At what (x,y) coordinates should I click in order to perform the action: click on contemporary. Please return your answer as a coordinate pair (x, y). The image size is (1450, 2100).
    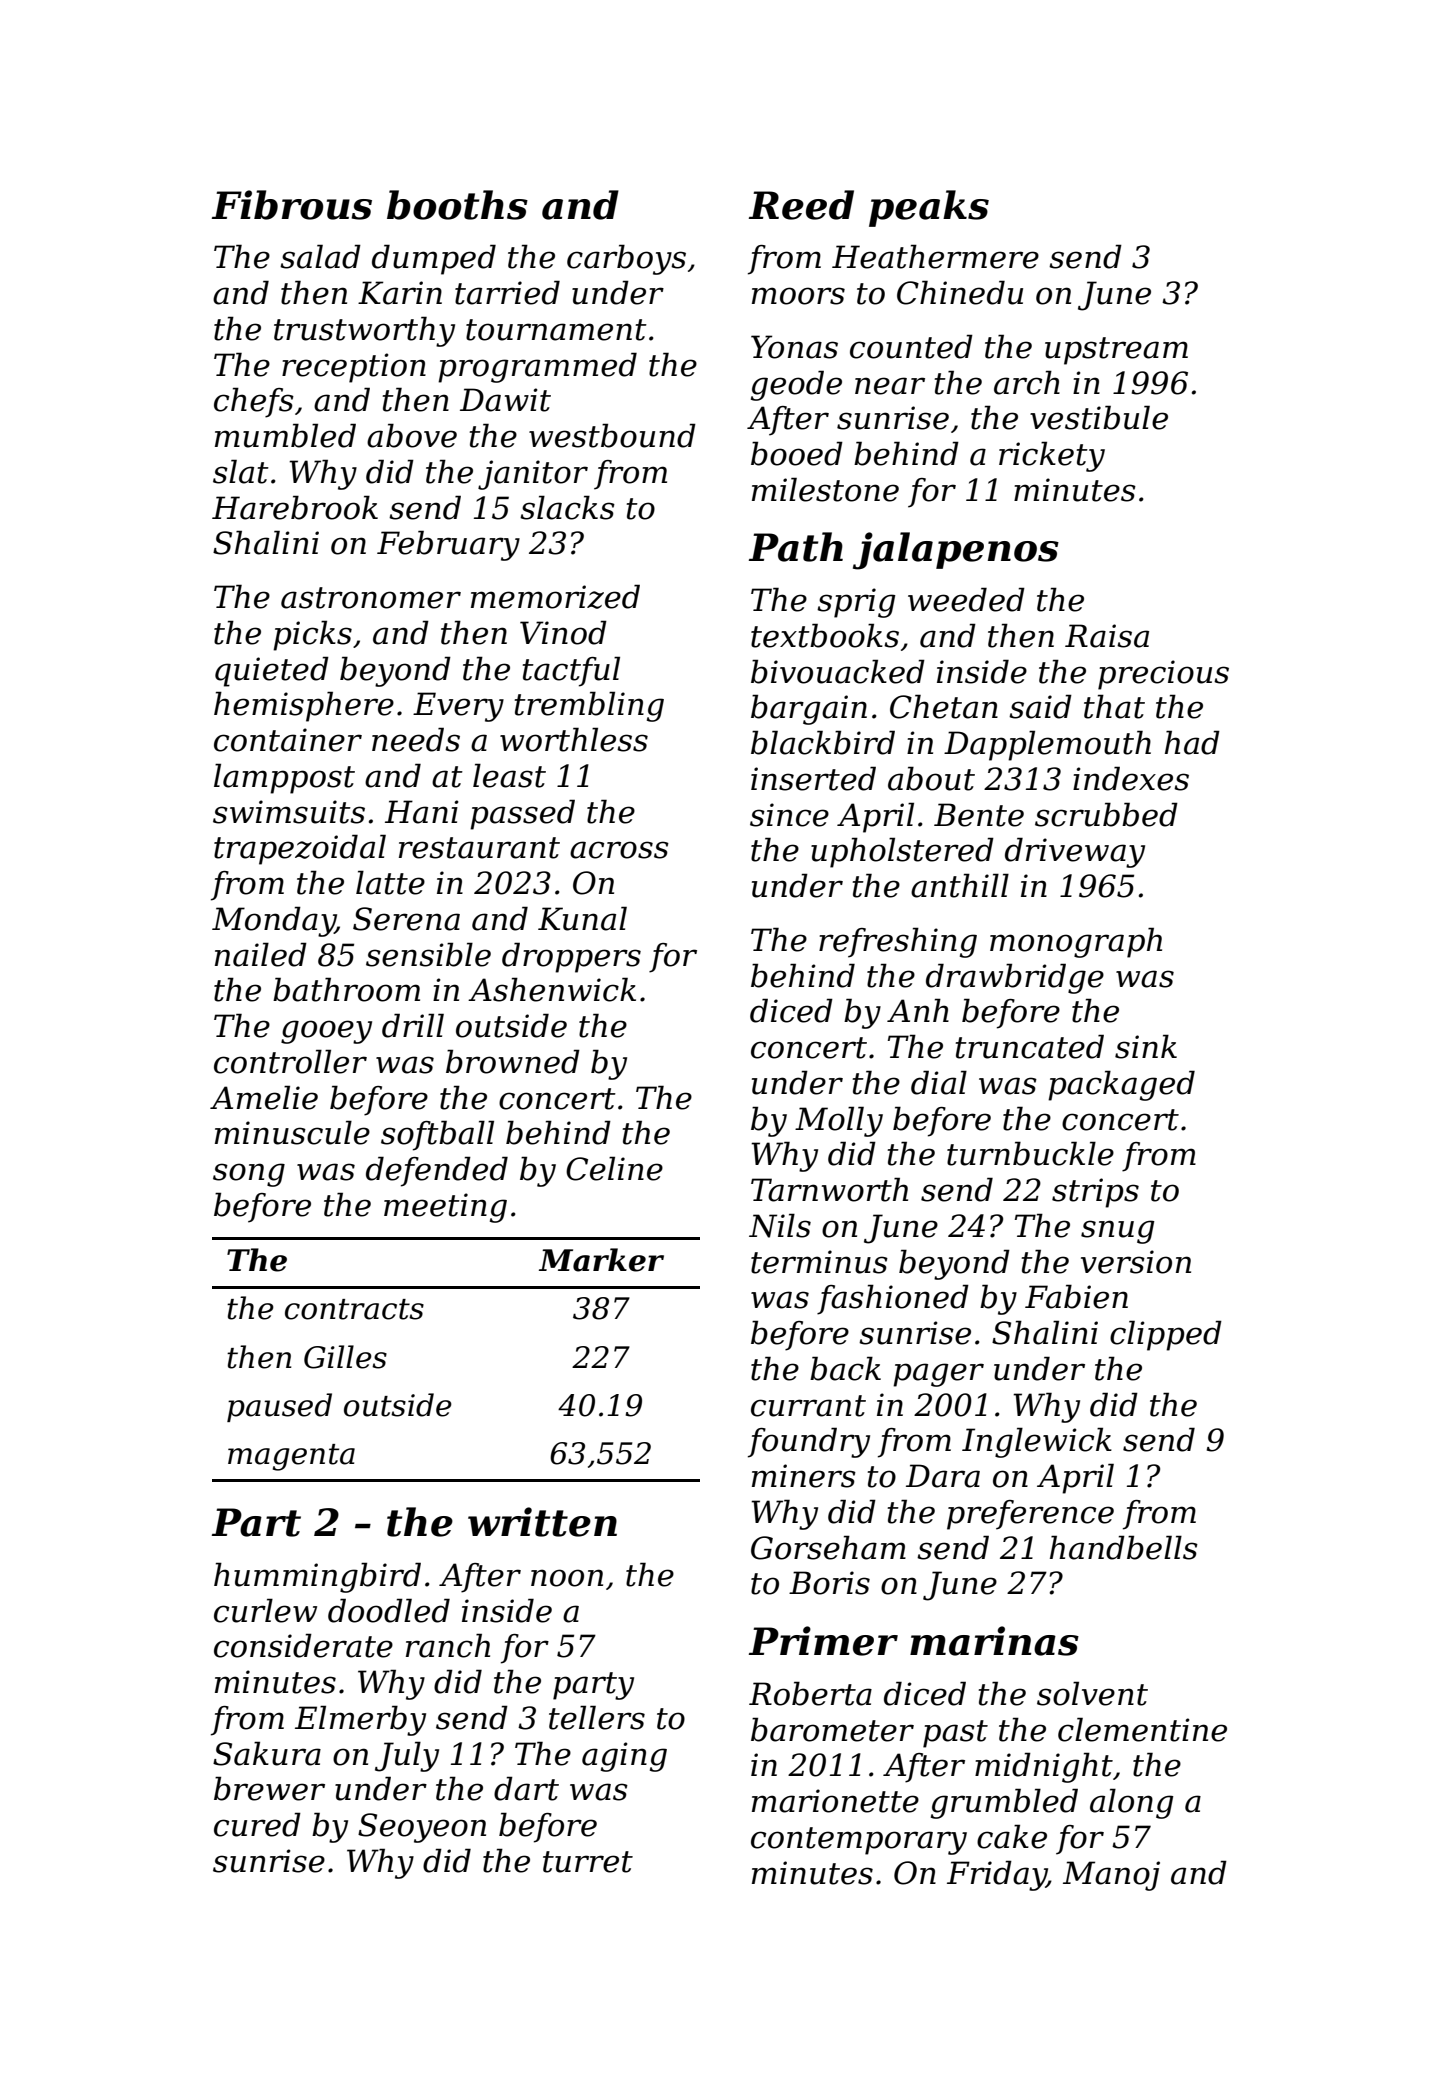
    Looking at the image, I should click on (859, 1841).
